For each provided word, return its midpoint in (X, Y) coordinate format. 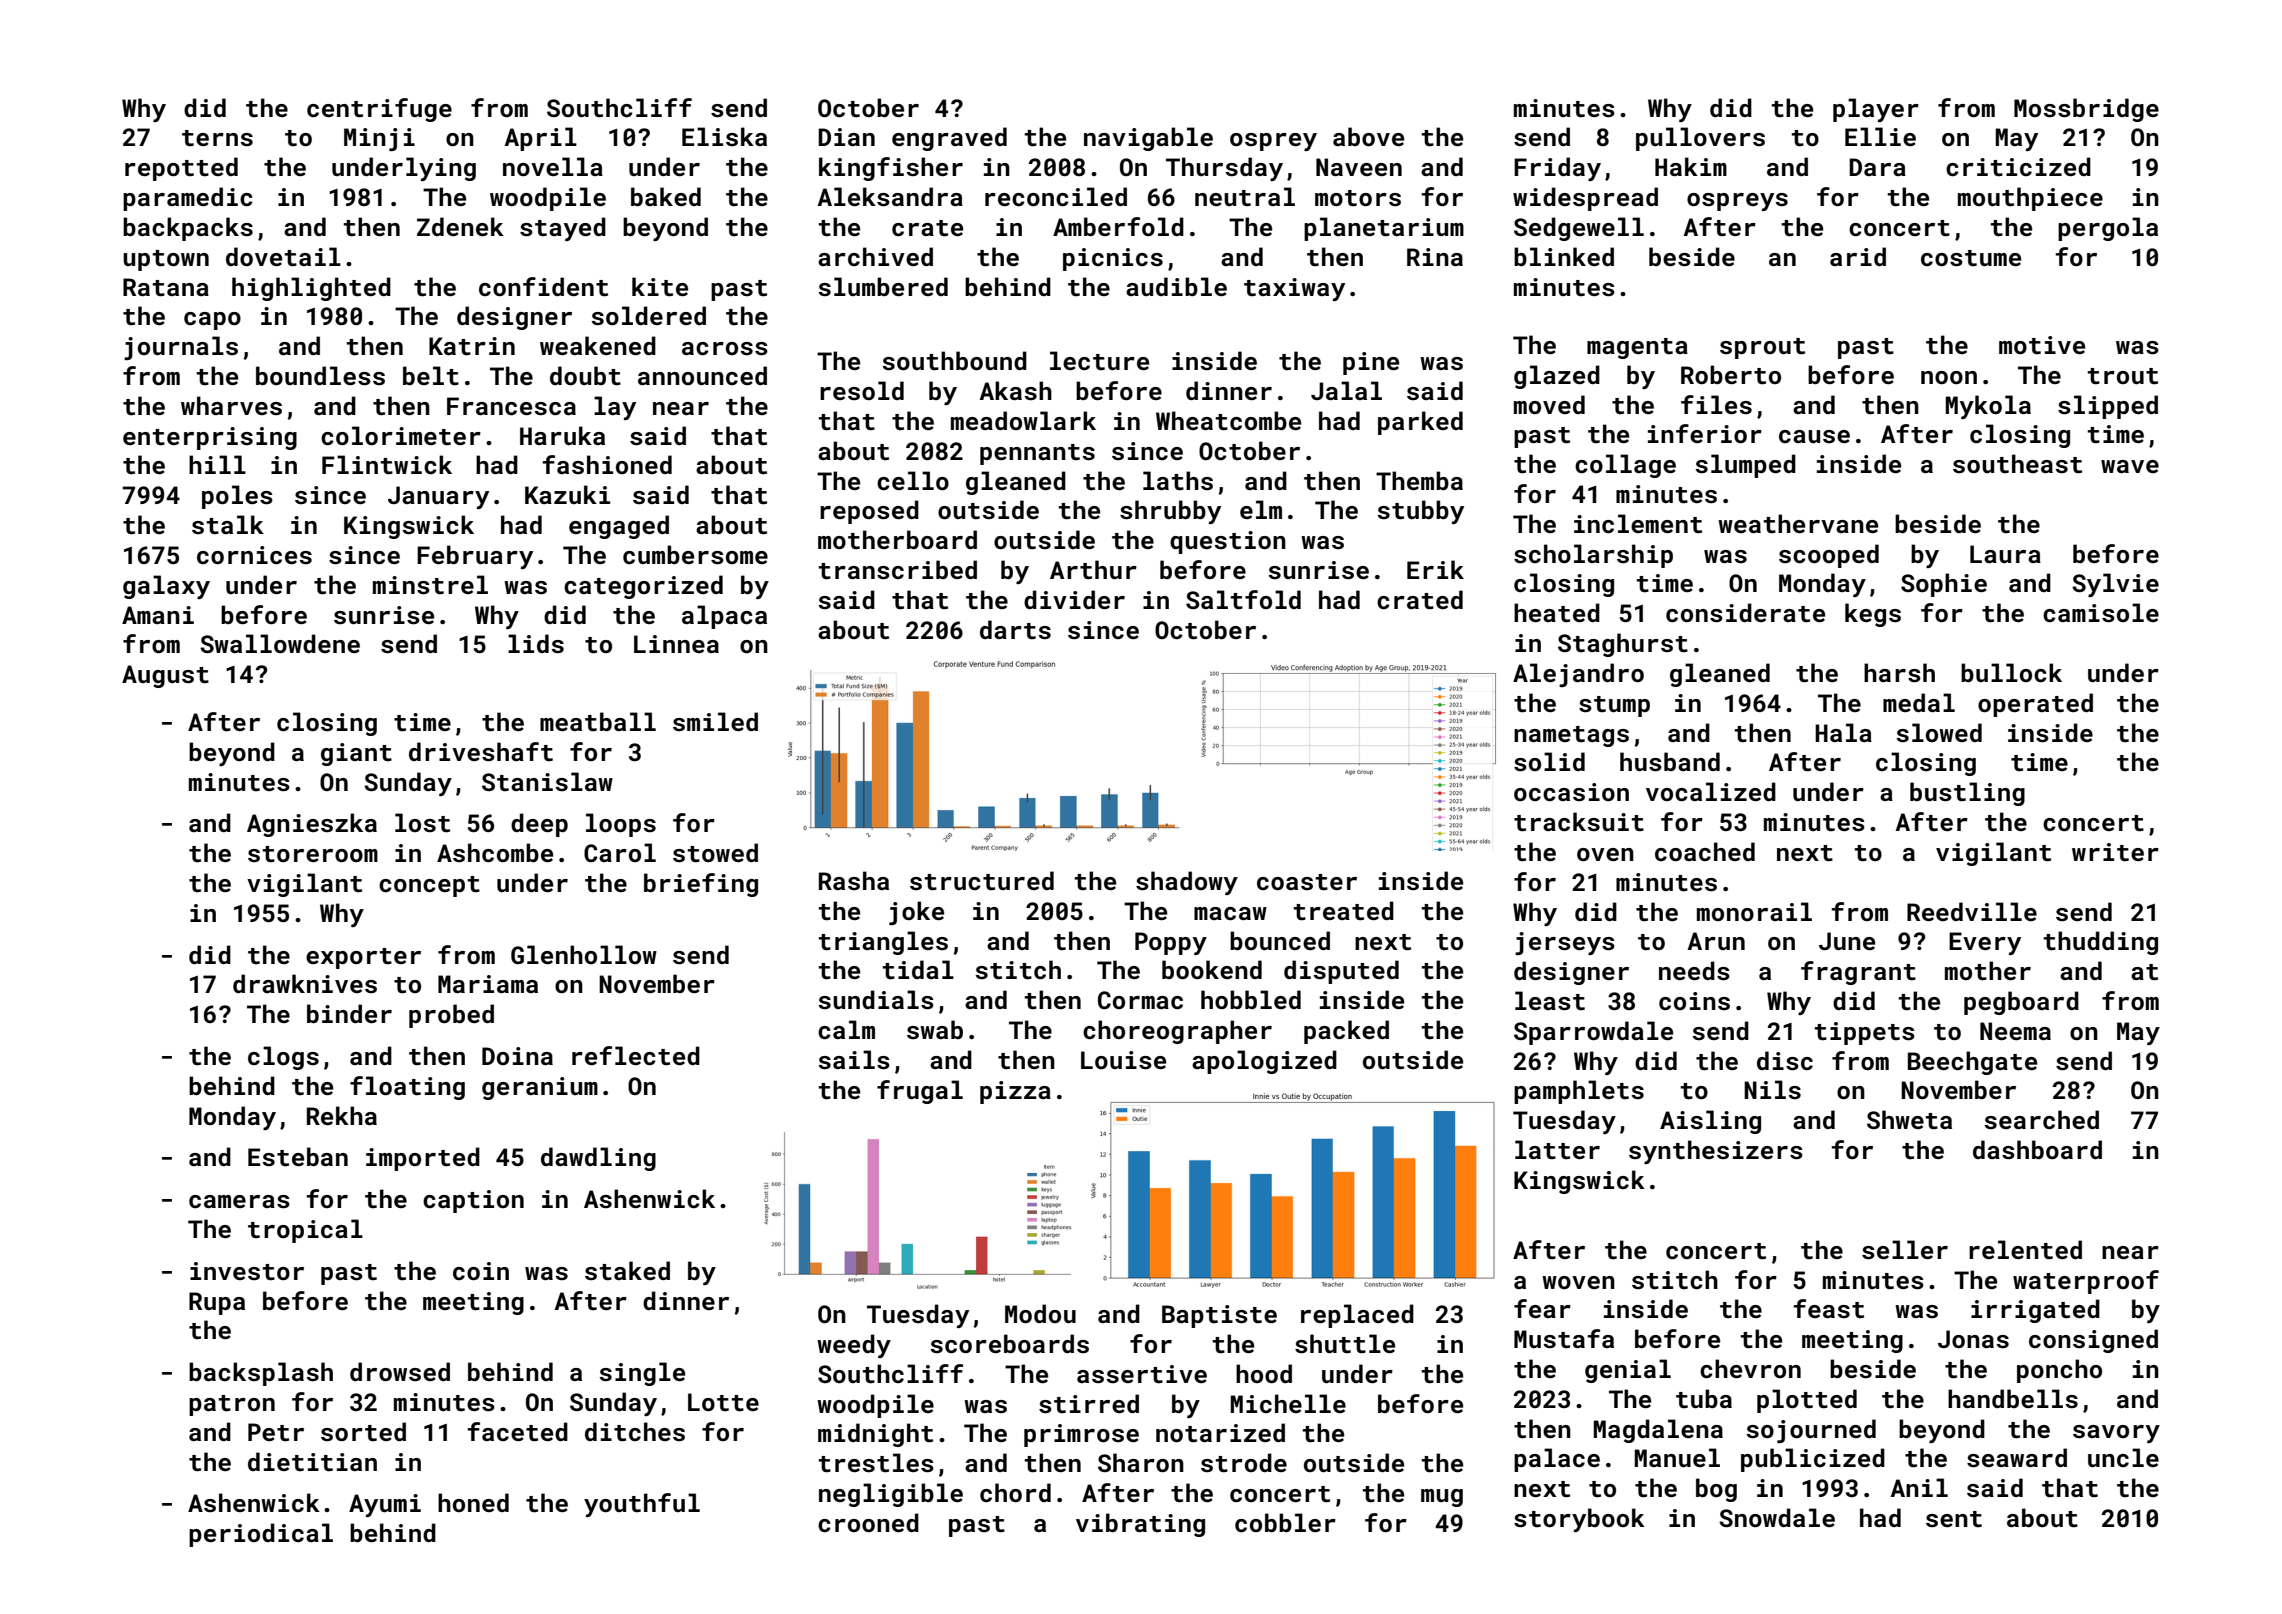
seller (1905, 1250)
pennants (1037, 454)
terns (217, 138)
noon (1949, 377)
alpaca (724, 617)
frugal (920, 1092)
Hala (1843, 732)
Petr (276, 1432)
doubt (585, 376)
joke (916, 913)
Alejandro (1578, 675)
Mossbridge (2086, 110)
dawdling (598, 1159)
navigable (1148, 139)
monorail (1754, 911)
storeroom (313, 854)
